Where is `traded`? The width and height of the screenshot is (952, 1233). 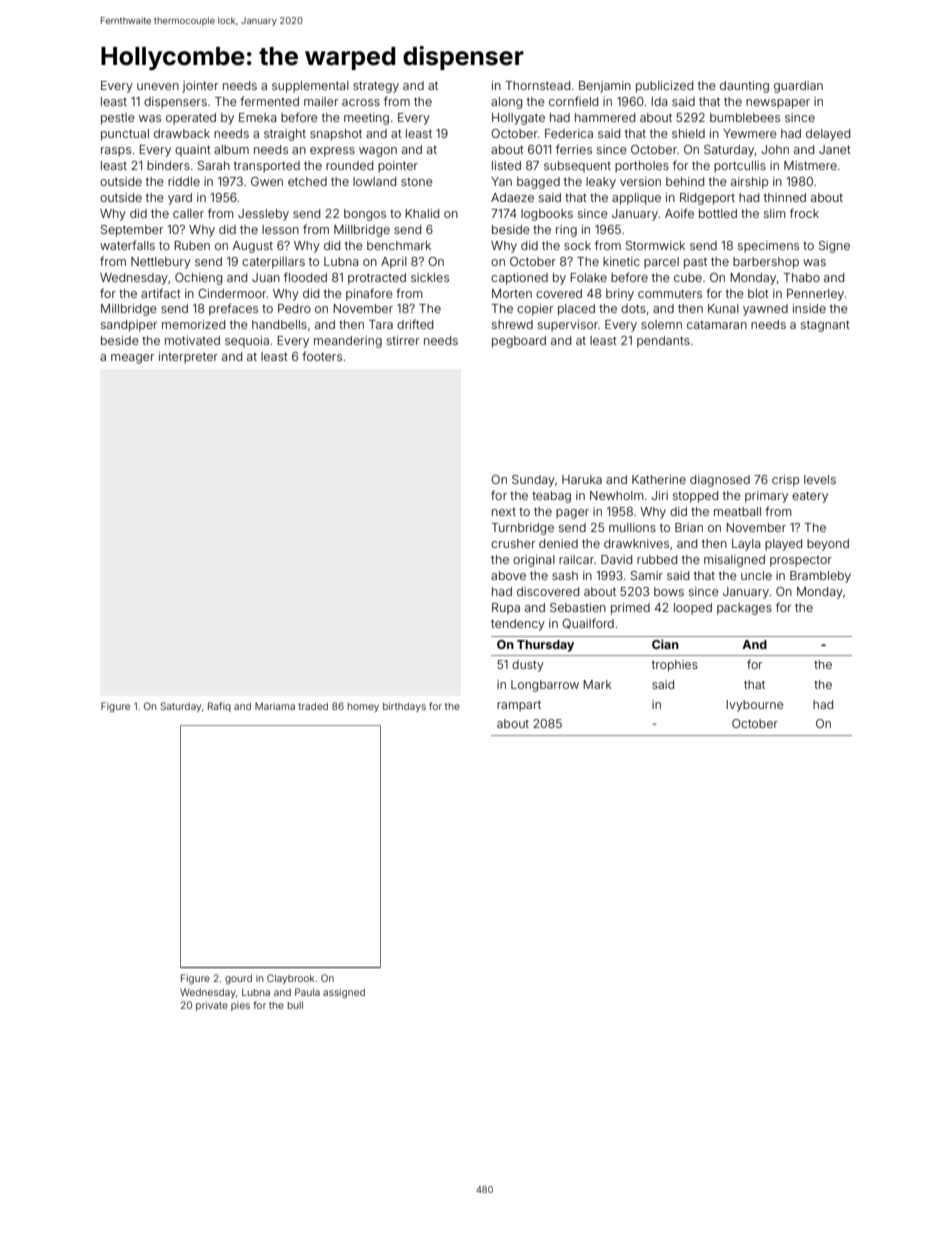
traded is located at coordinates (313, 706).
